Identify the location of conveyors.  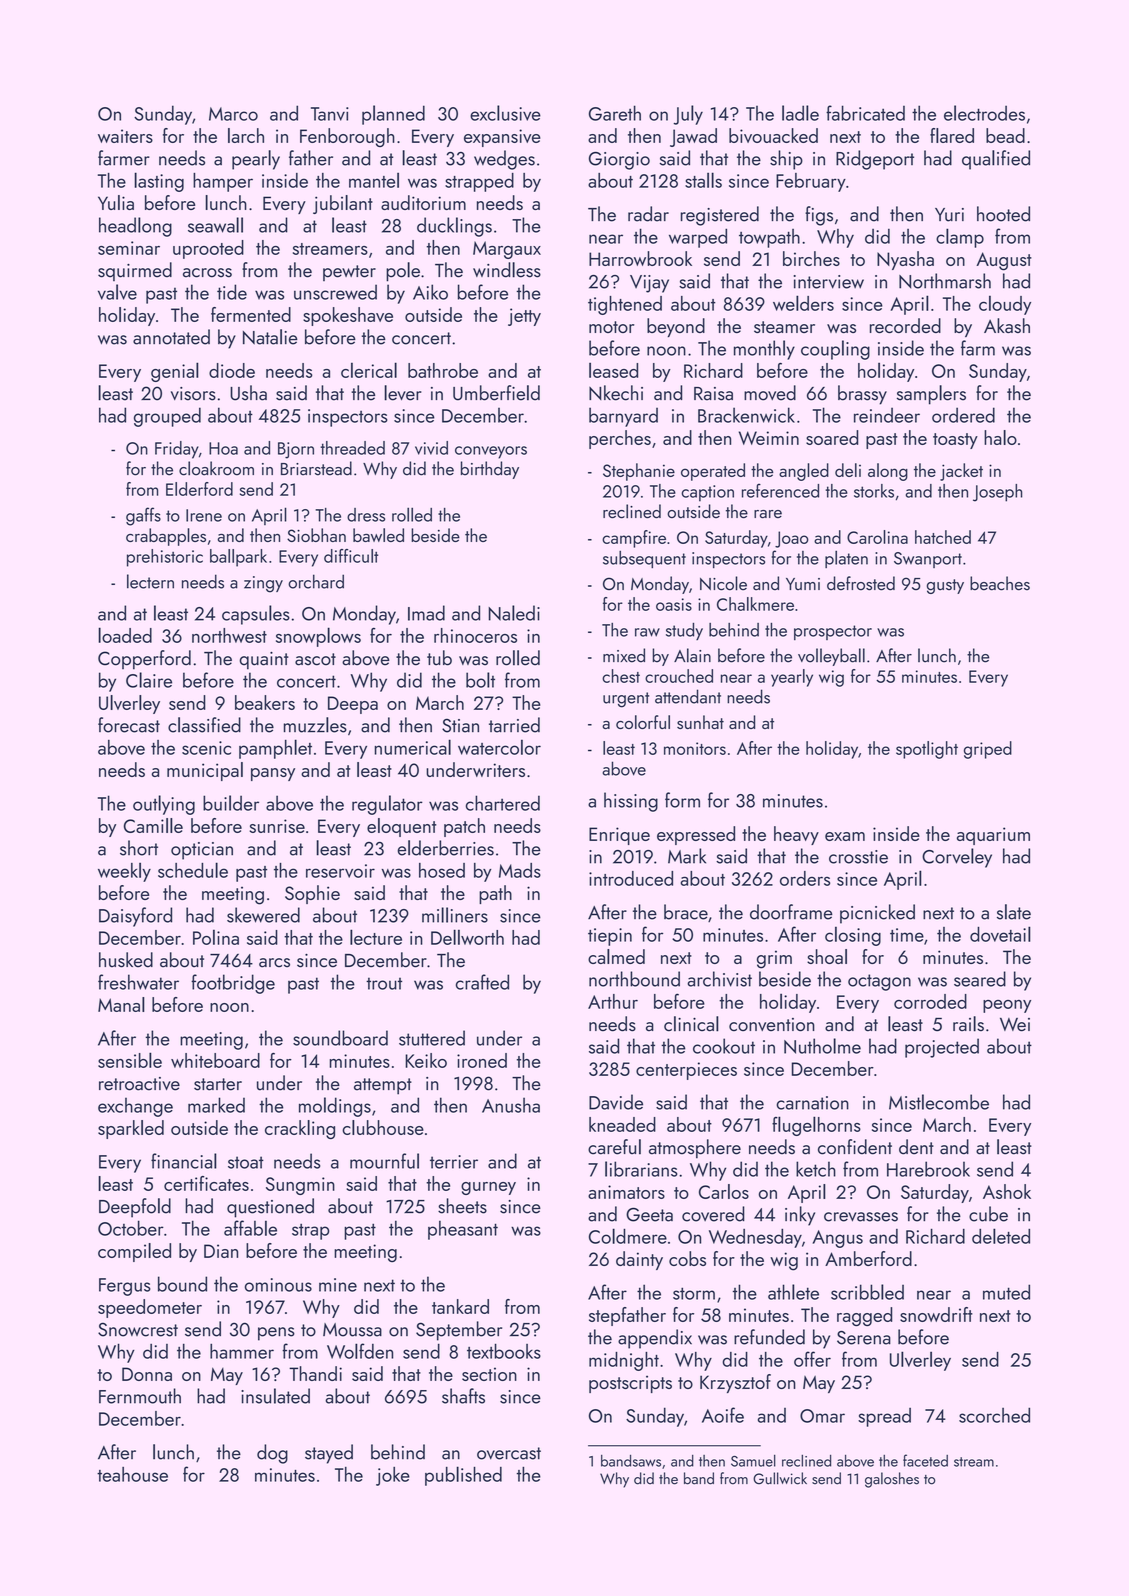
(491, 452).
